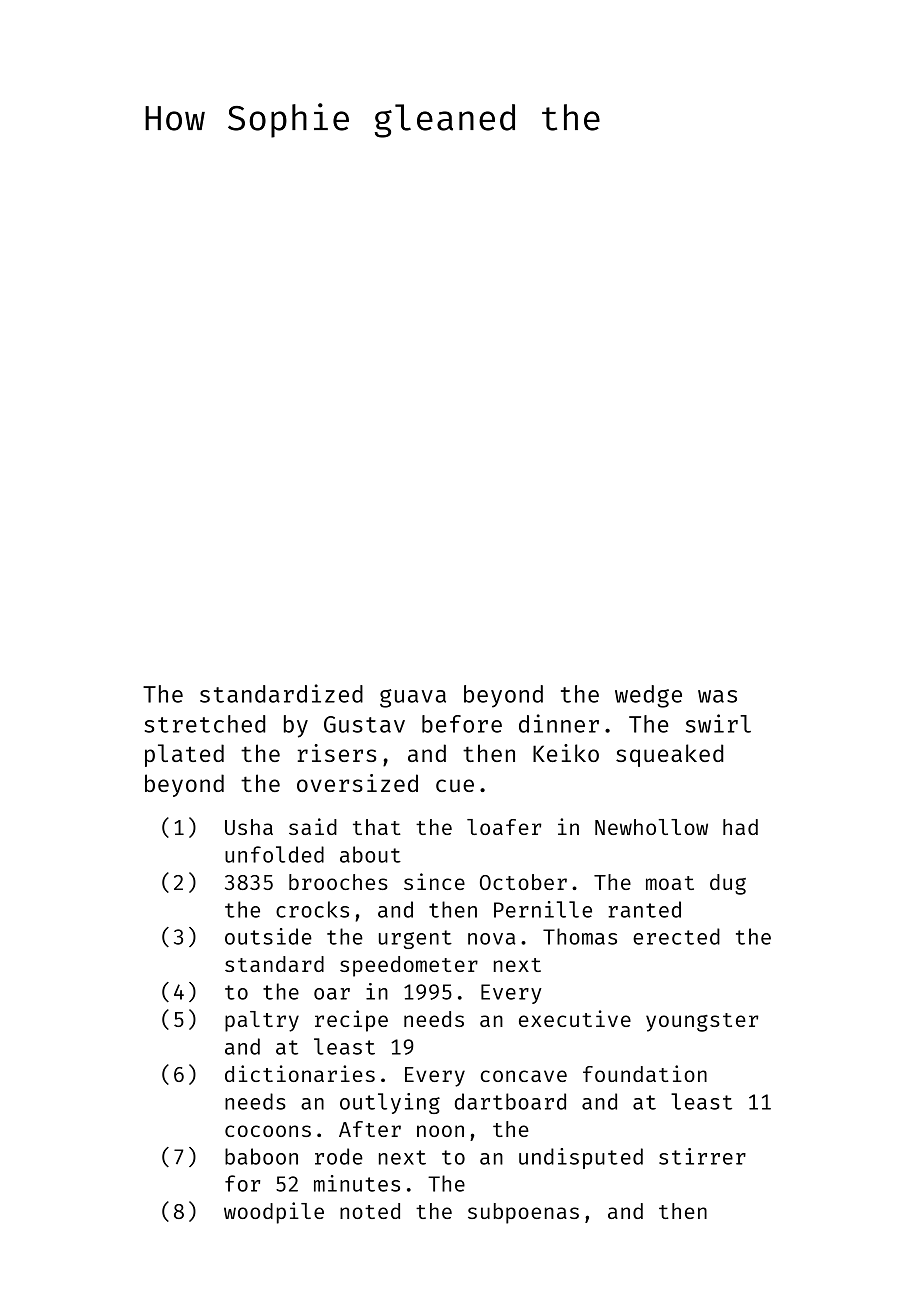 This screenshot has height=1311, width=924. Describe the element at coordinates (413, 698) in the screenshot. I see `guava` at that location.
